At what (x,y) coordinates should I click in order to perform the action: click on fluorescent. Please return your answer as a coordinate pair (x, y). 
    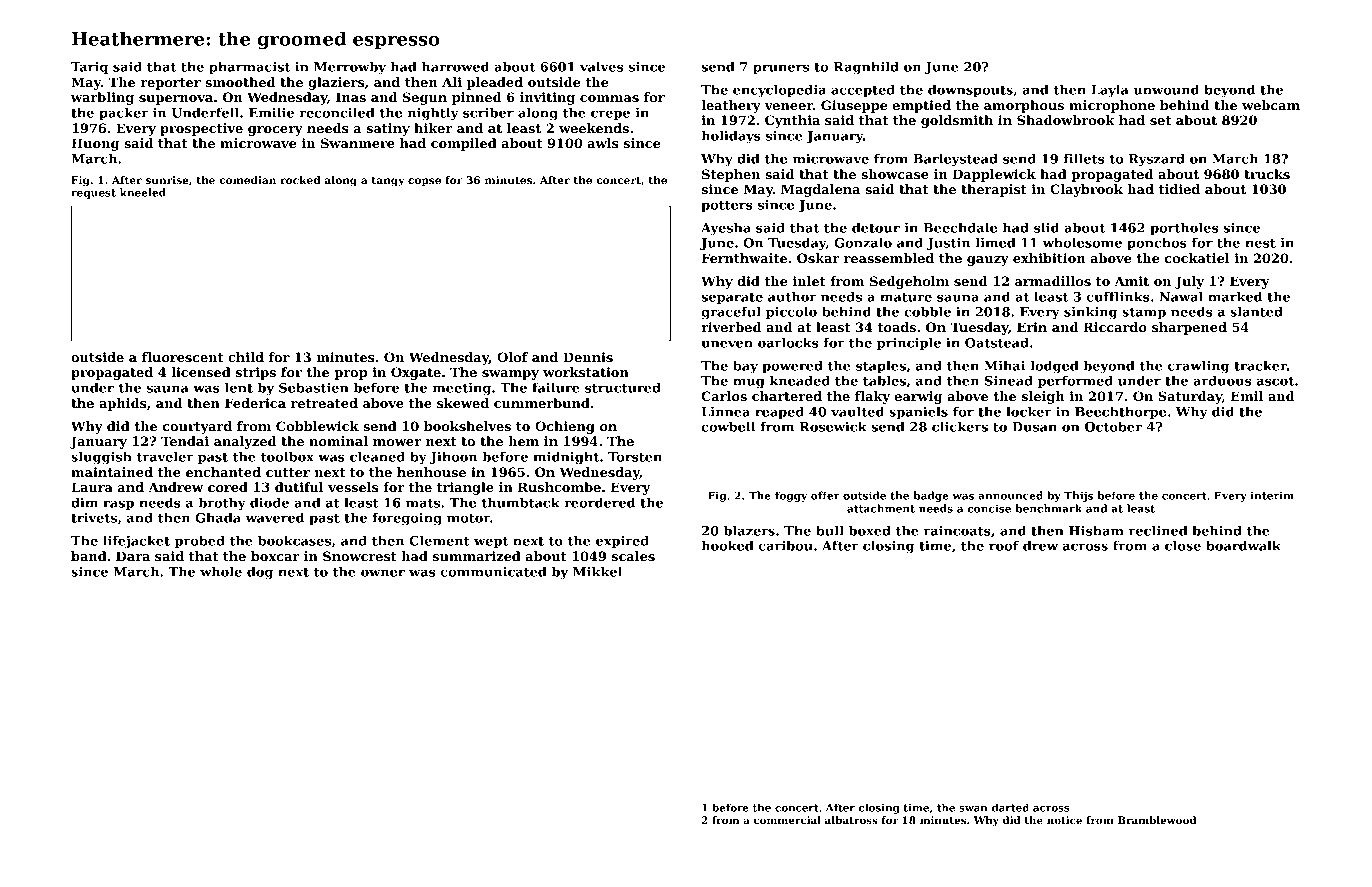
    Looking at the image, I should click on (182, 357).
